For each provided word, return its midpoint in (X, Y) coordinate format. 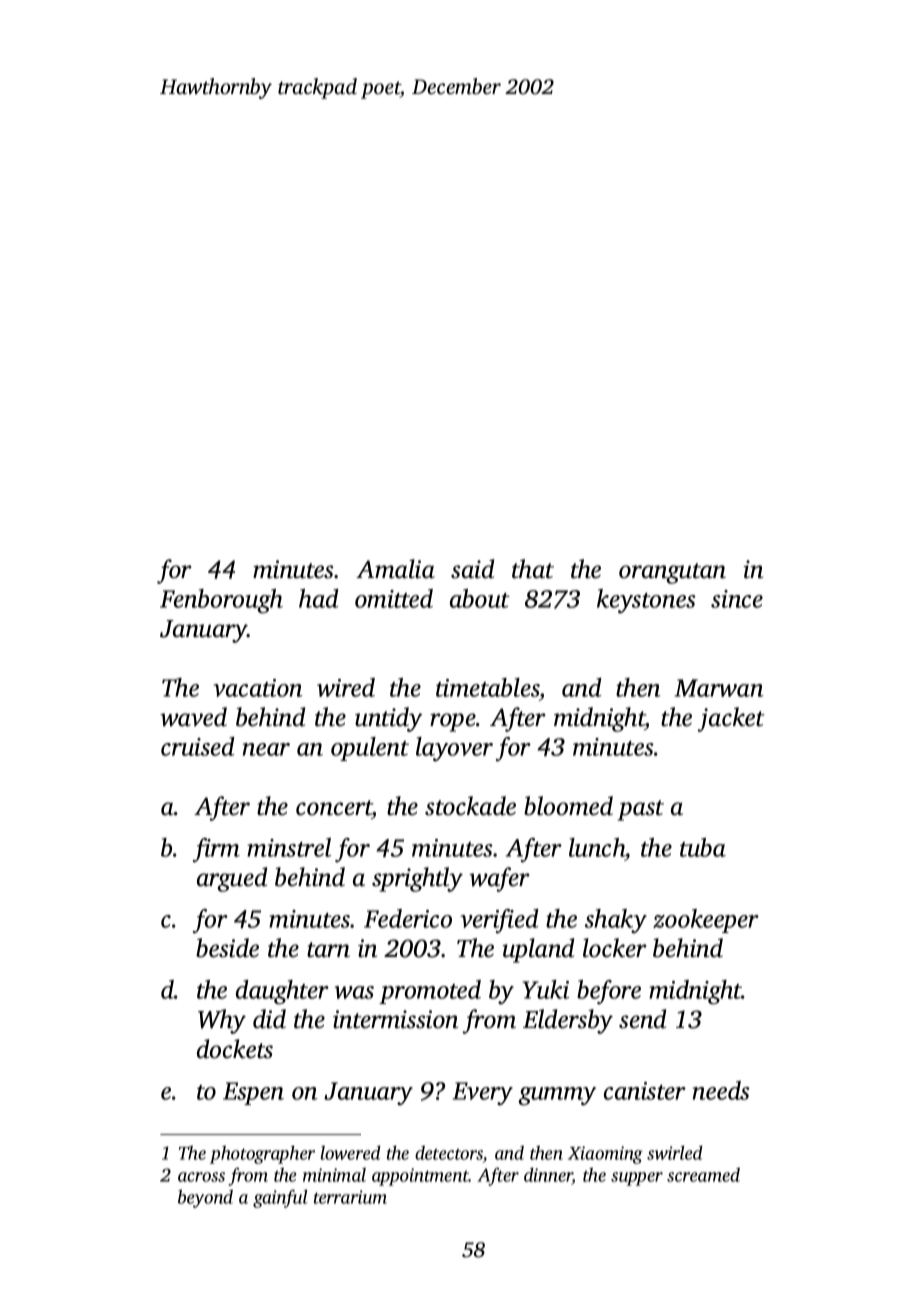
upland (538, 950)
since (737, 599)
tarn (328, 950)
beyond (205, 1198)
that (533, 569)
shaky (616, 921)
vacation (258, 688)
